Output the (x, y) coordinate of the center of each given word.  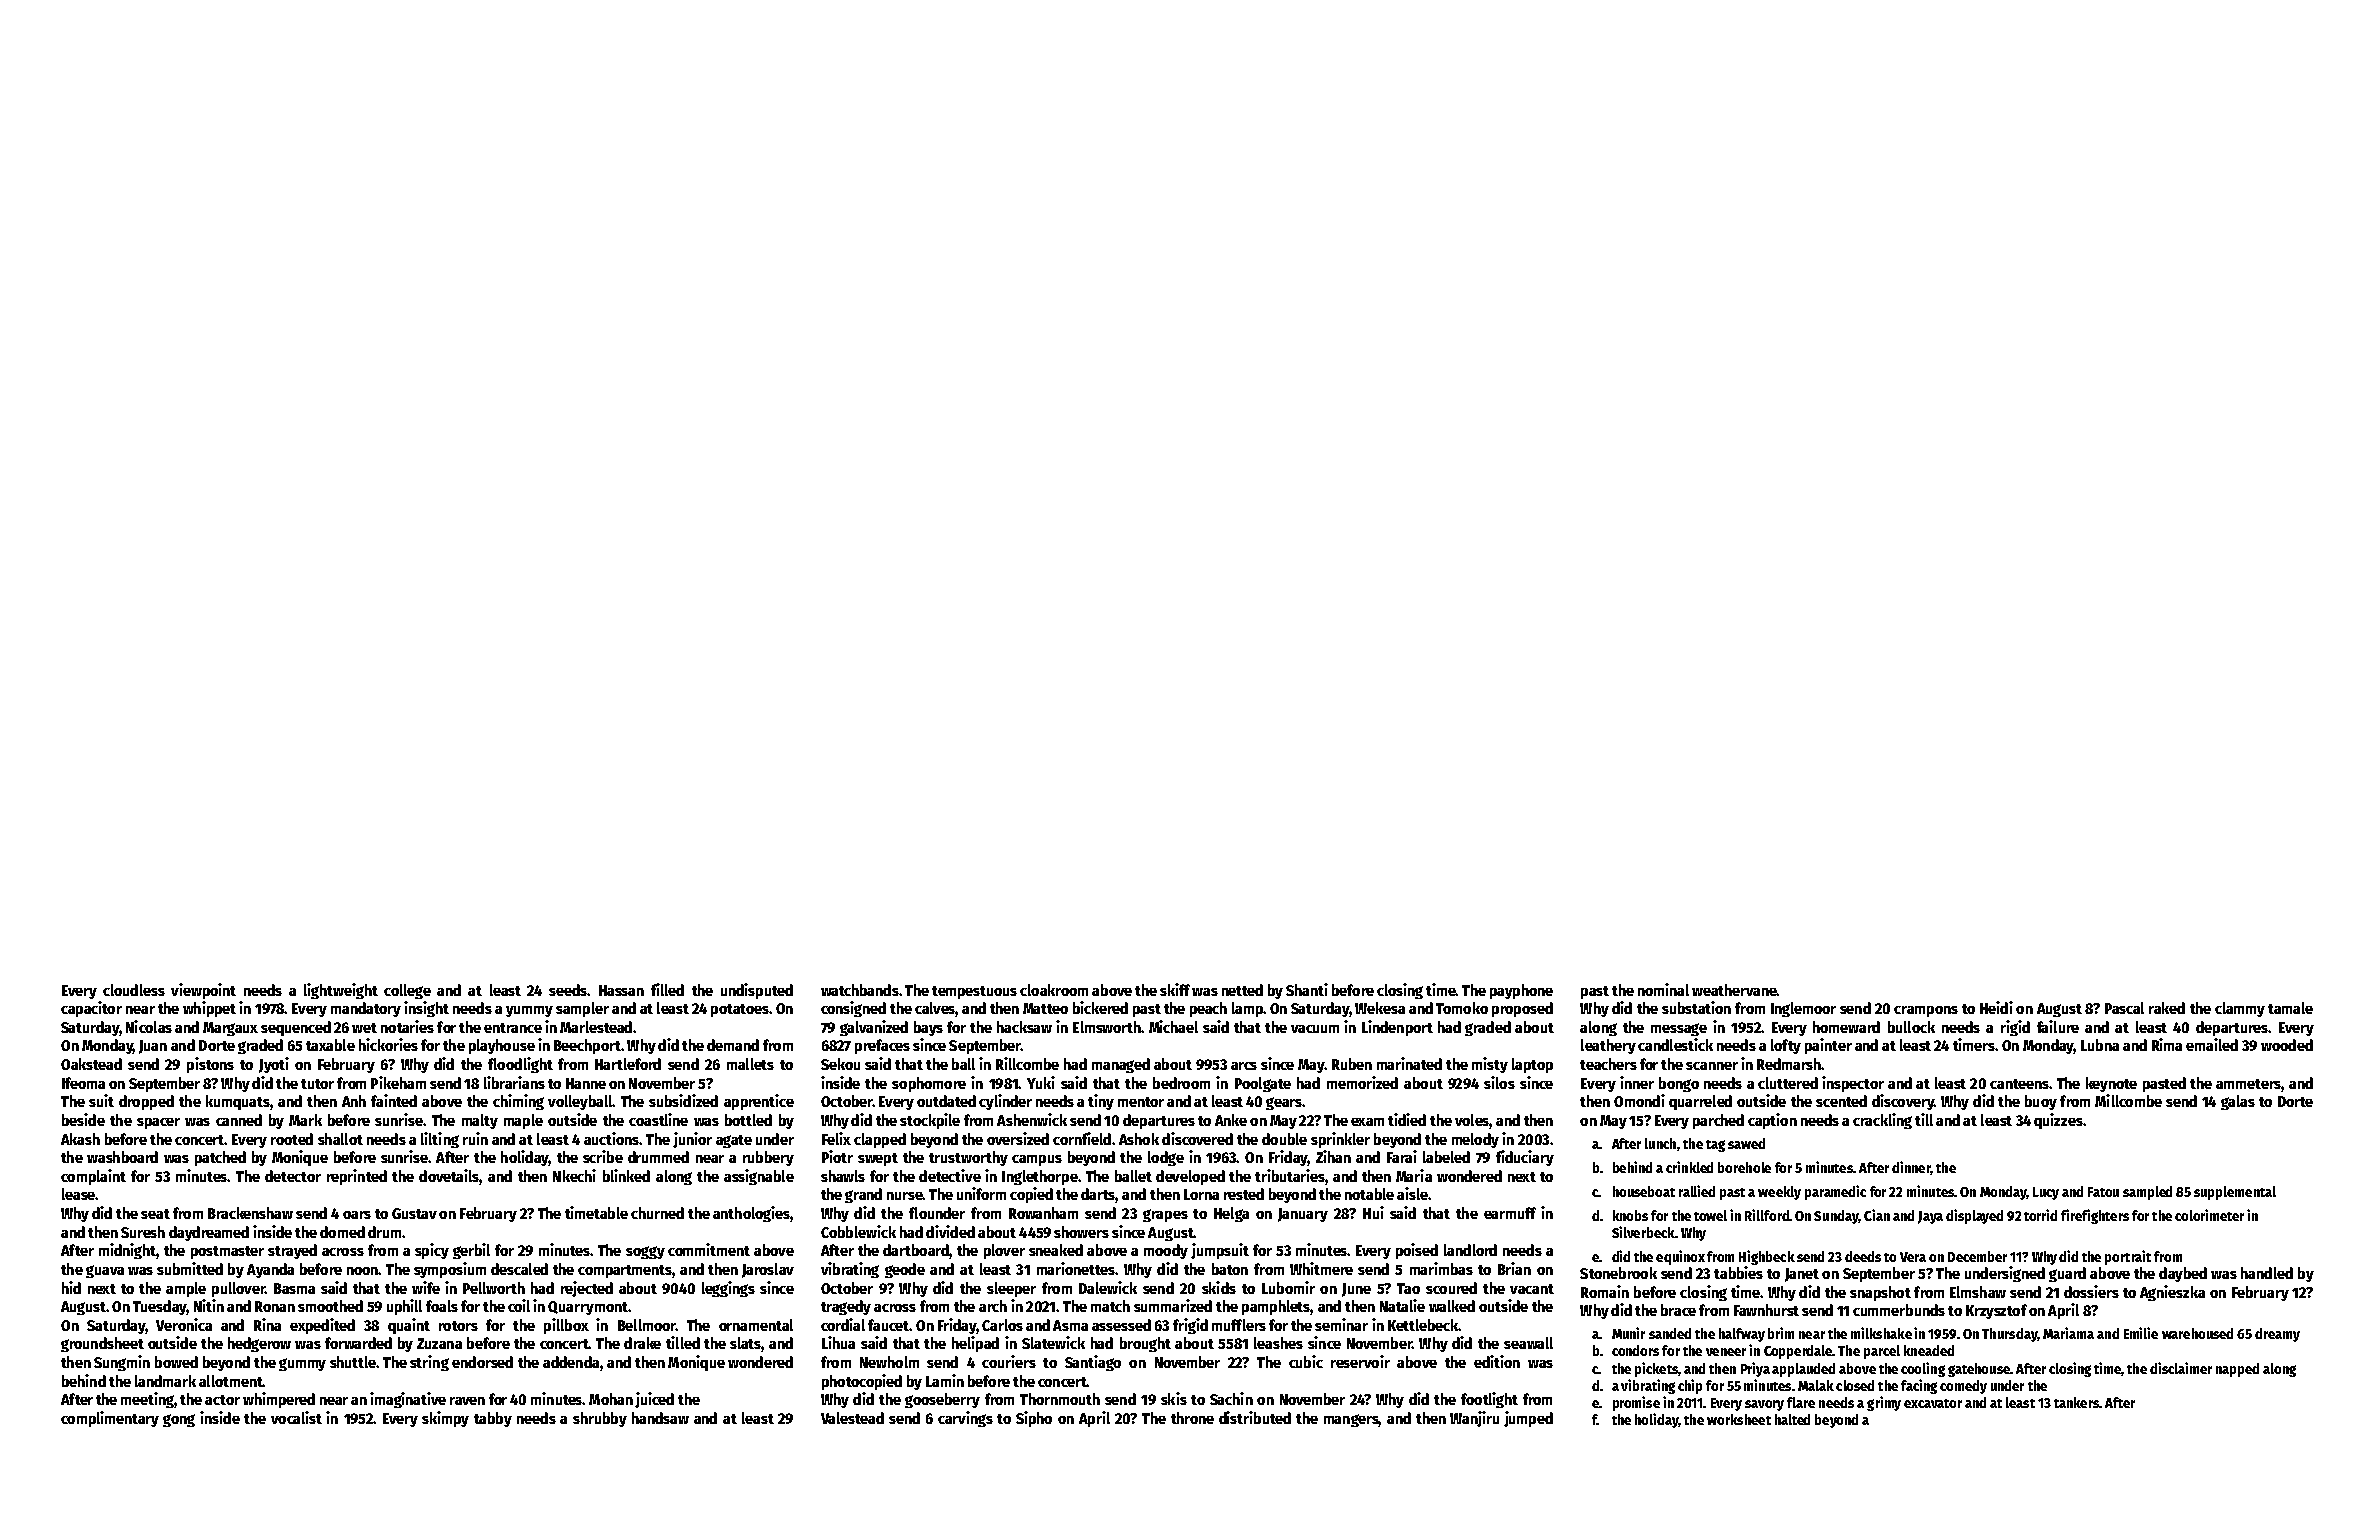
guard (2067, 1274)
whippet (209, 1009)
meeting (148, 1400)
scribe (603, 1156)
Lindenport (1397, 1028)
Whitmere (1321, 1268)
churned (657, 1213)
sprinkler (1340, 1140)
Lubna (2100, 1045)
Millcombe (2128, 1100)
